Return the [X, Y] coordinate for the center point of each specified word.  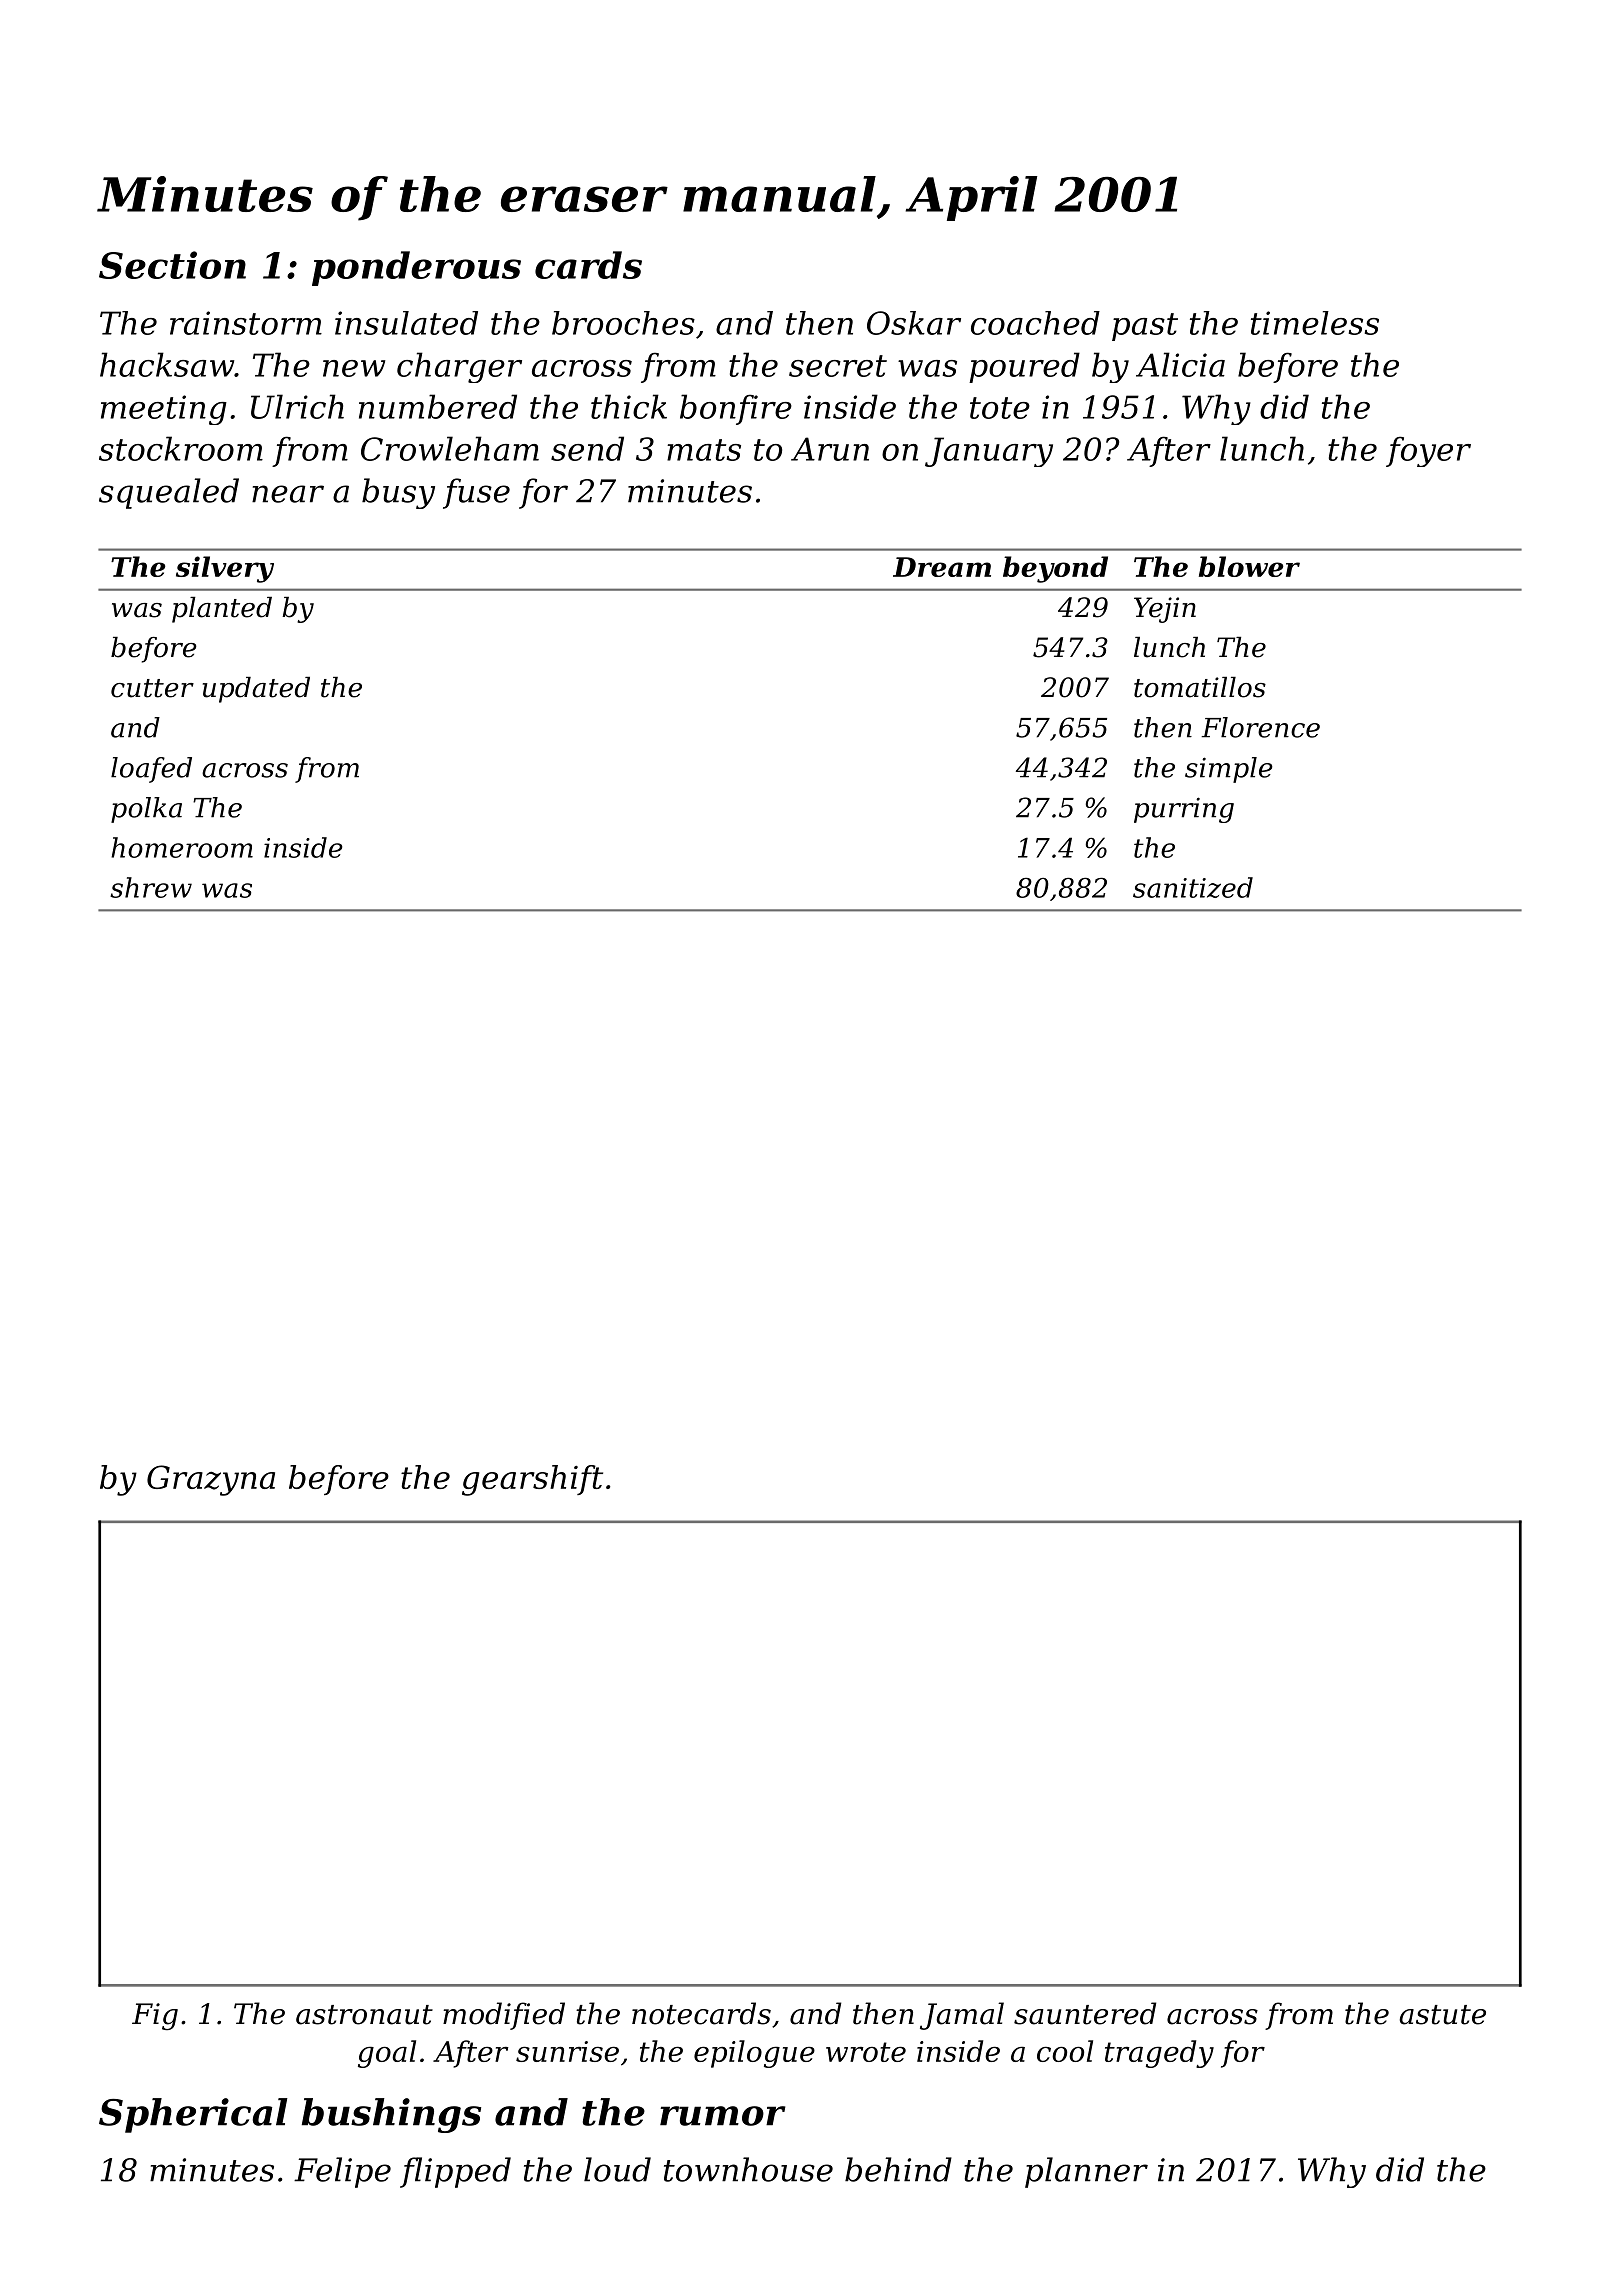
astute [1442, 2015]
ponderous [416, 268]
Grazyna [211, 1480]
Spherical [193, 2115]
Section [172, 265]
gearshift [532, 1480]
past [1145, 327]
